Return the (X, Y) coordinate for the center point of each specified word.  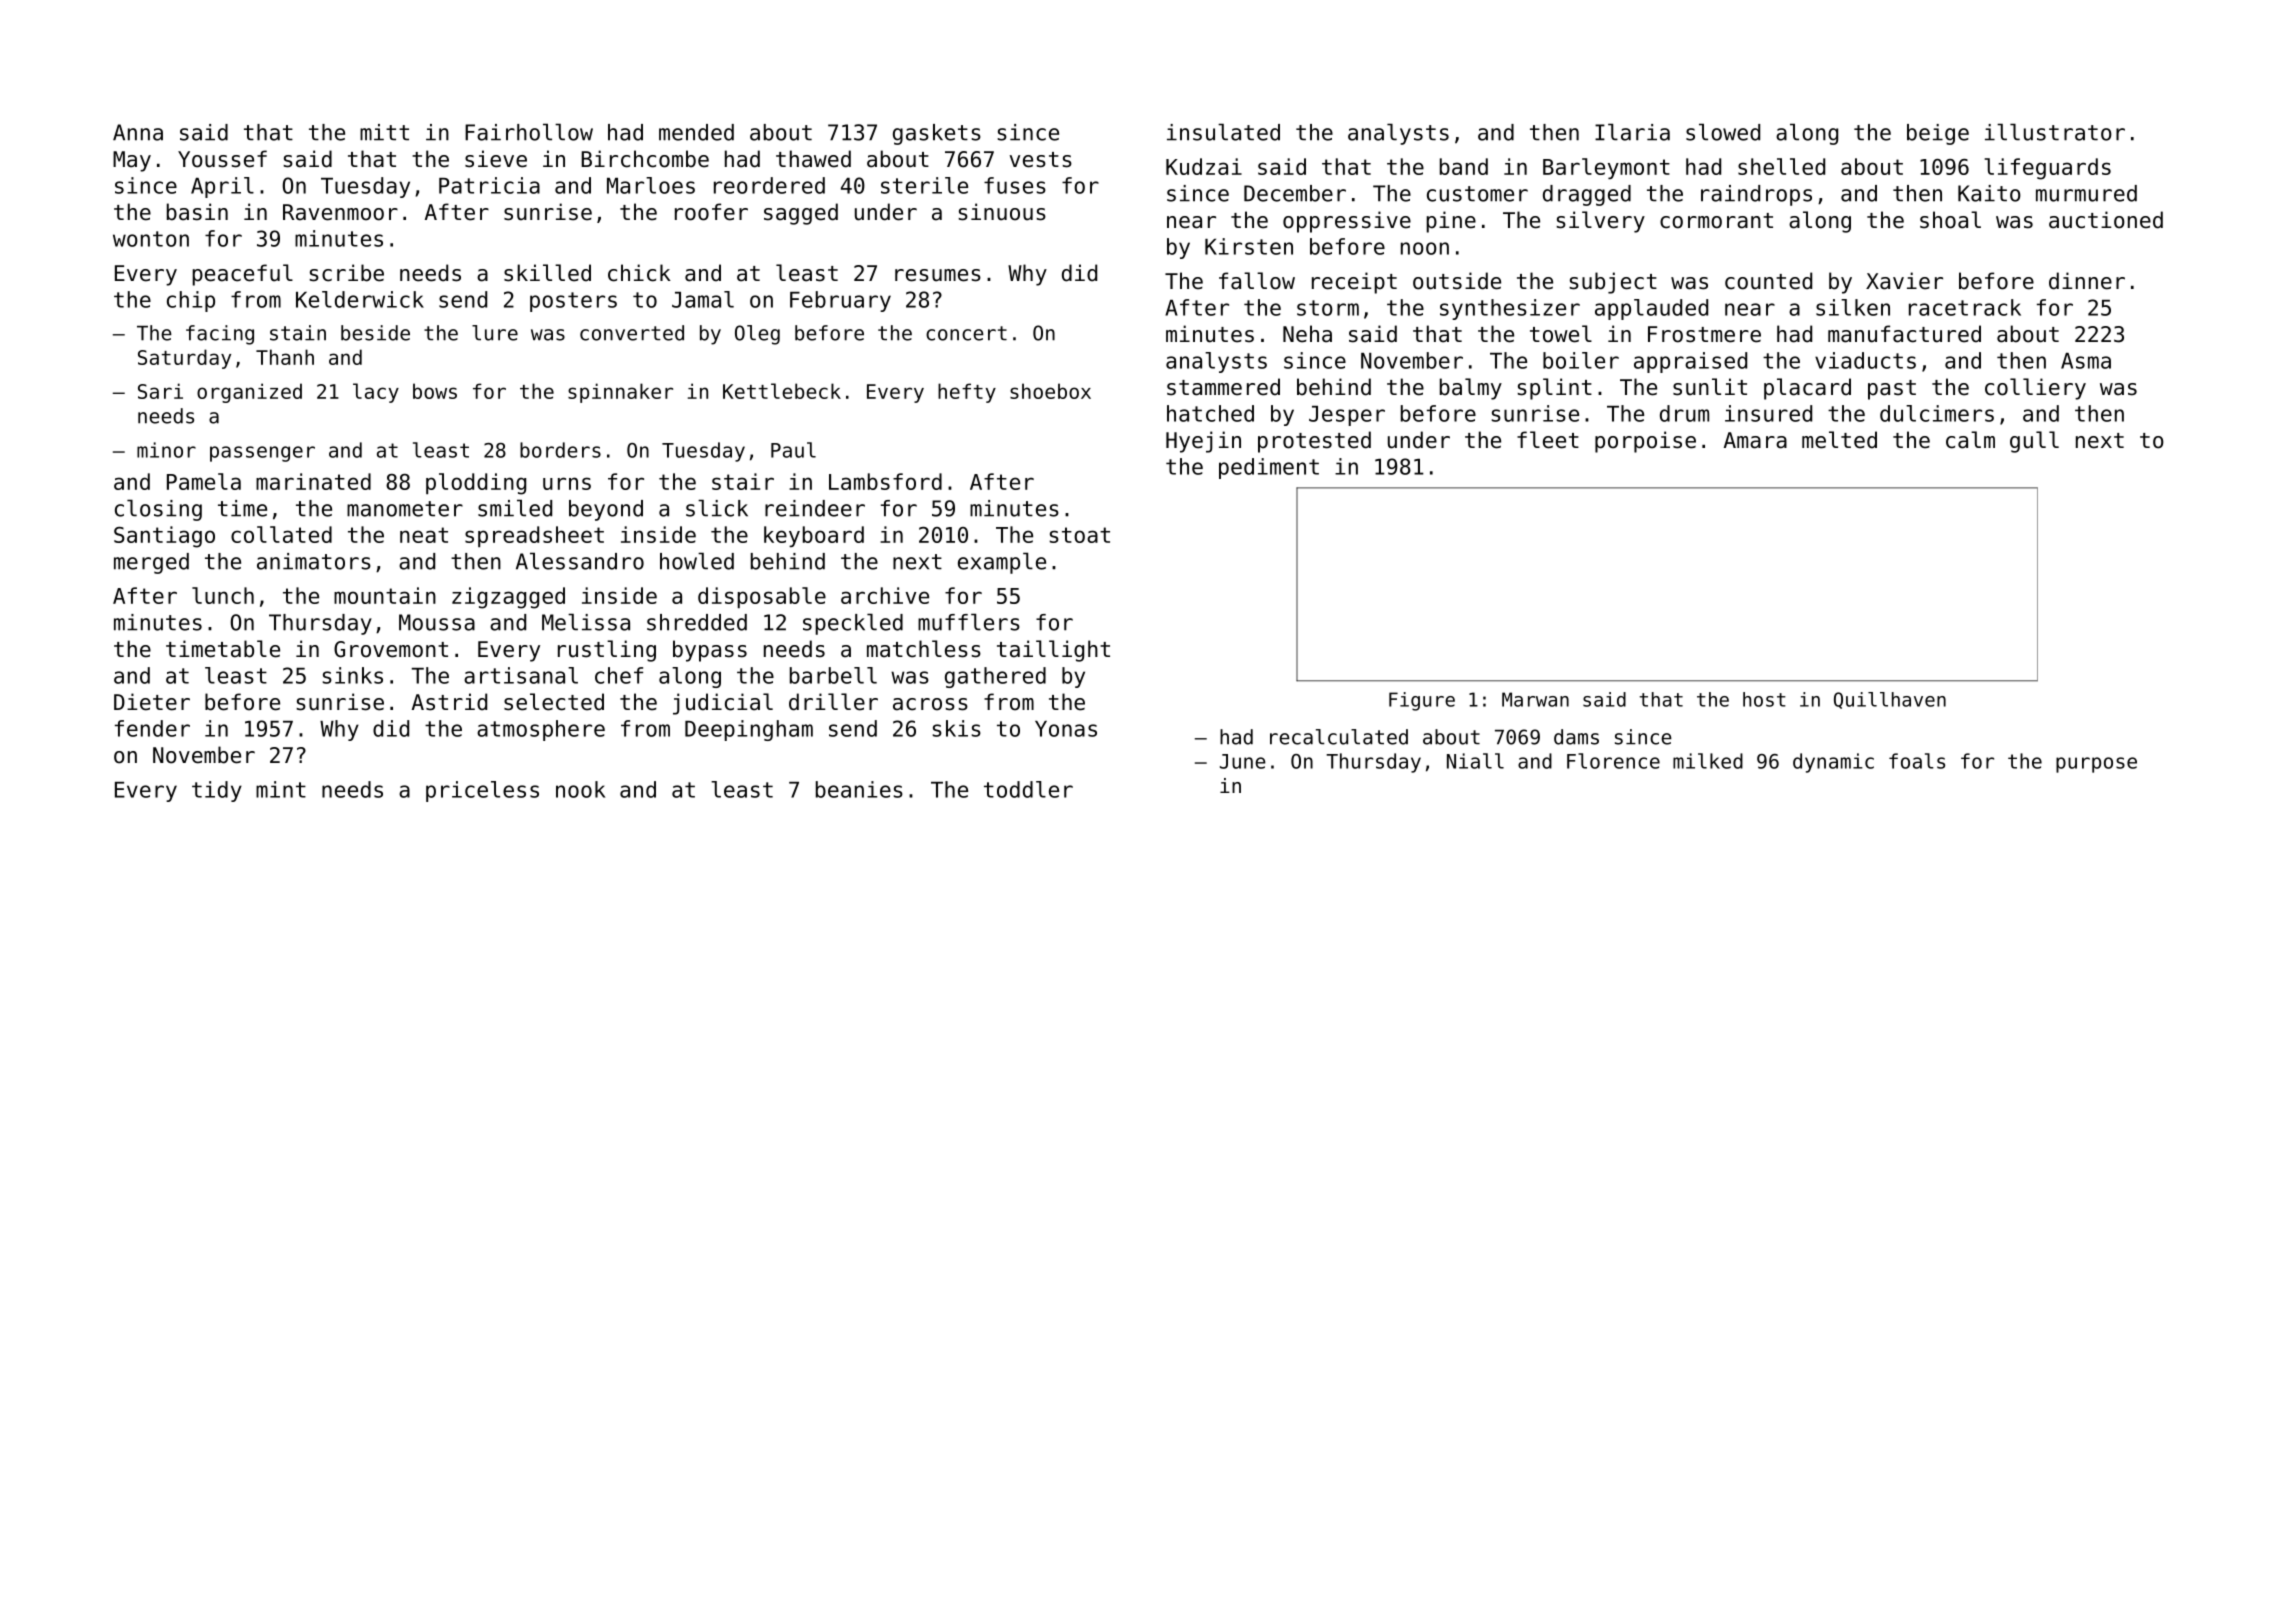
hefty (967, 393)
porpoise (1645, 442)
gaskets (937, 134)
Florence (1613, 761)
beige (1938, 134)
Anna (138, 132)
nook (580, 789)
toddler (1028, 789)
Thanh (285, 357)
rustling (607, 651)
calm (1970, 440)
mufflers (969, 622)
